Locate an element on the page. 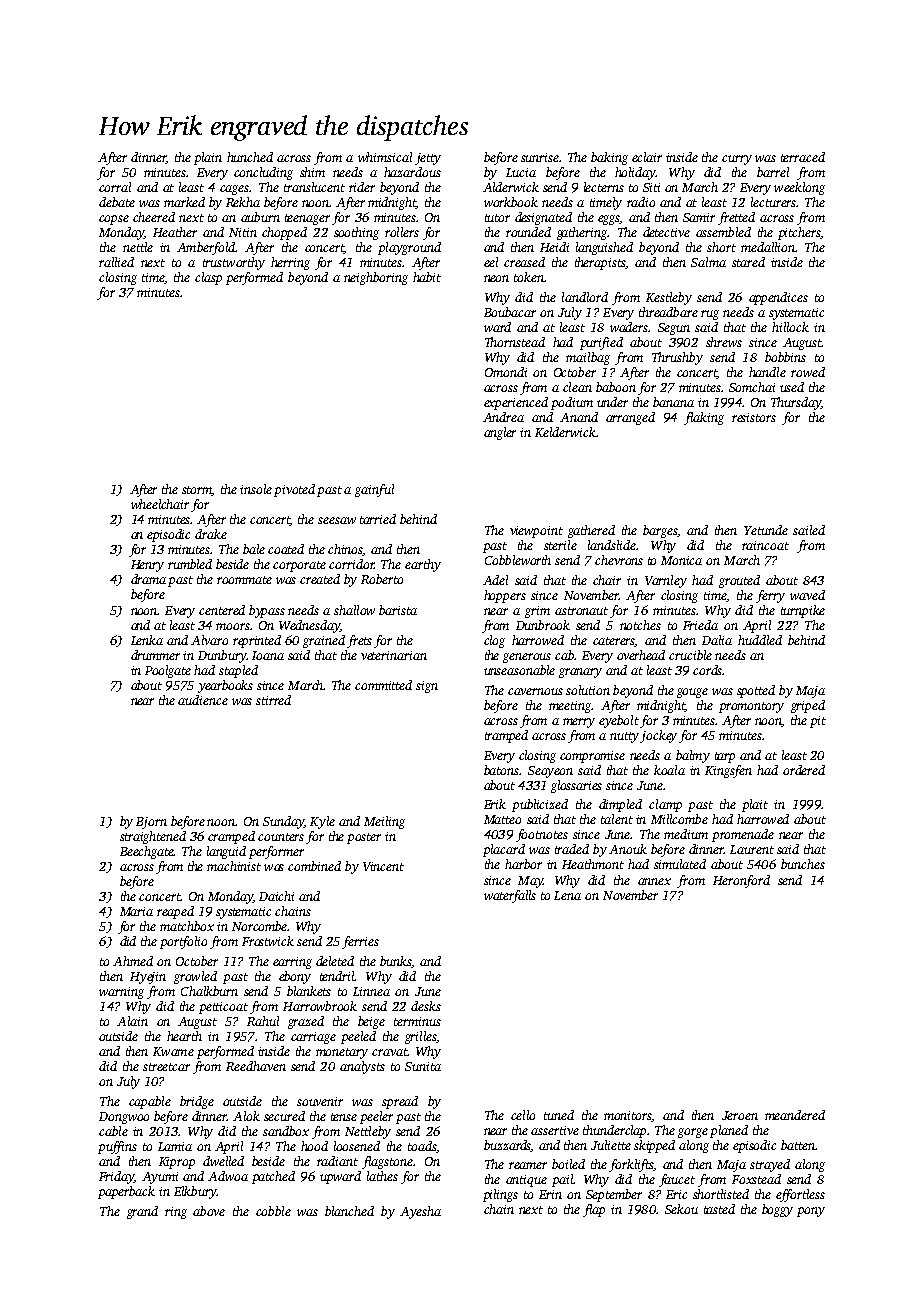 Image resolution: width=924 pixels, height=1308 pixels. hearth is located at coordinates (184, 1036).
